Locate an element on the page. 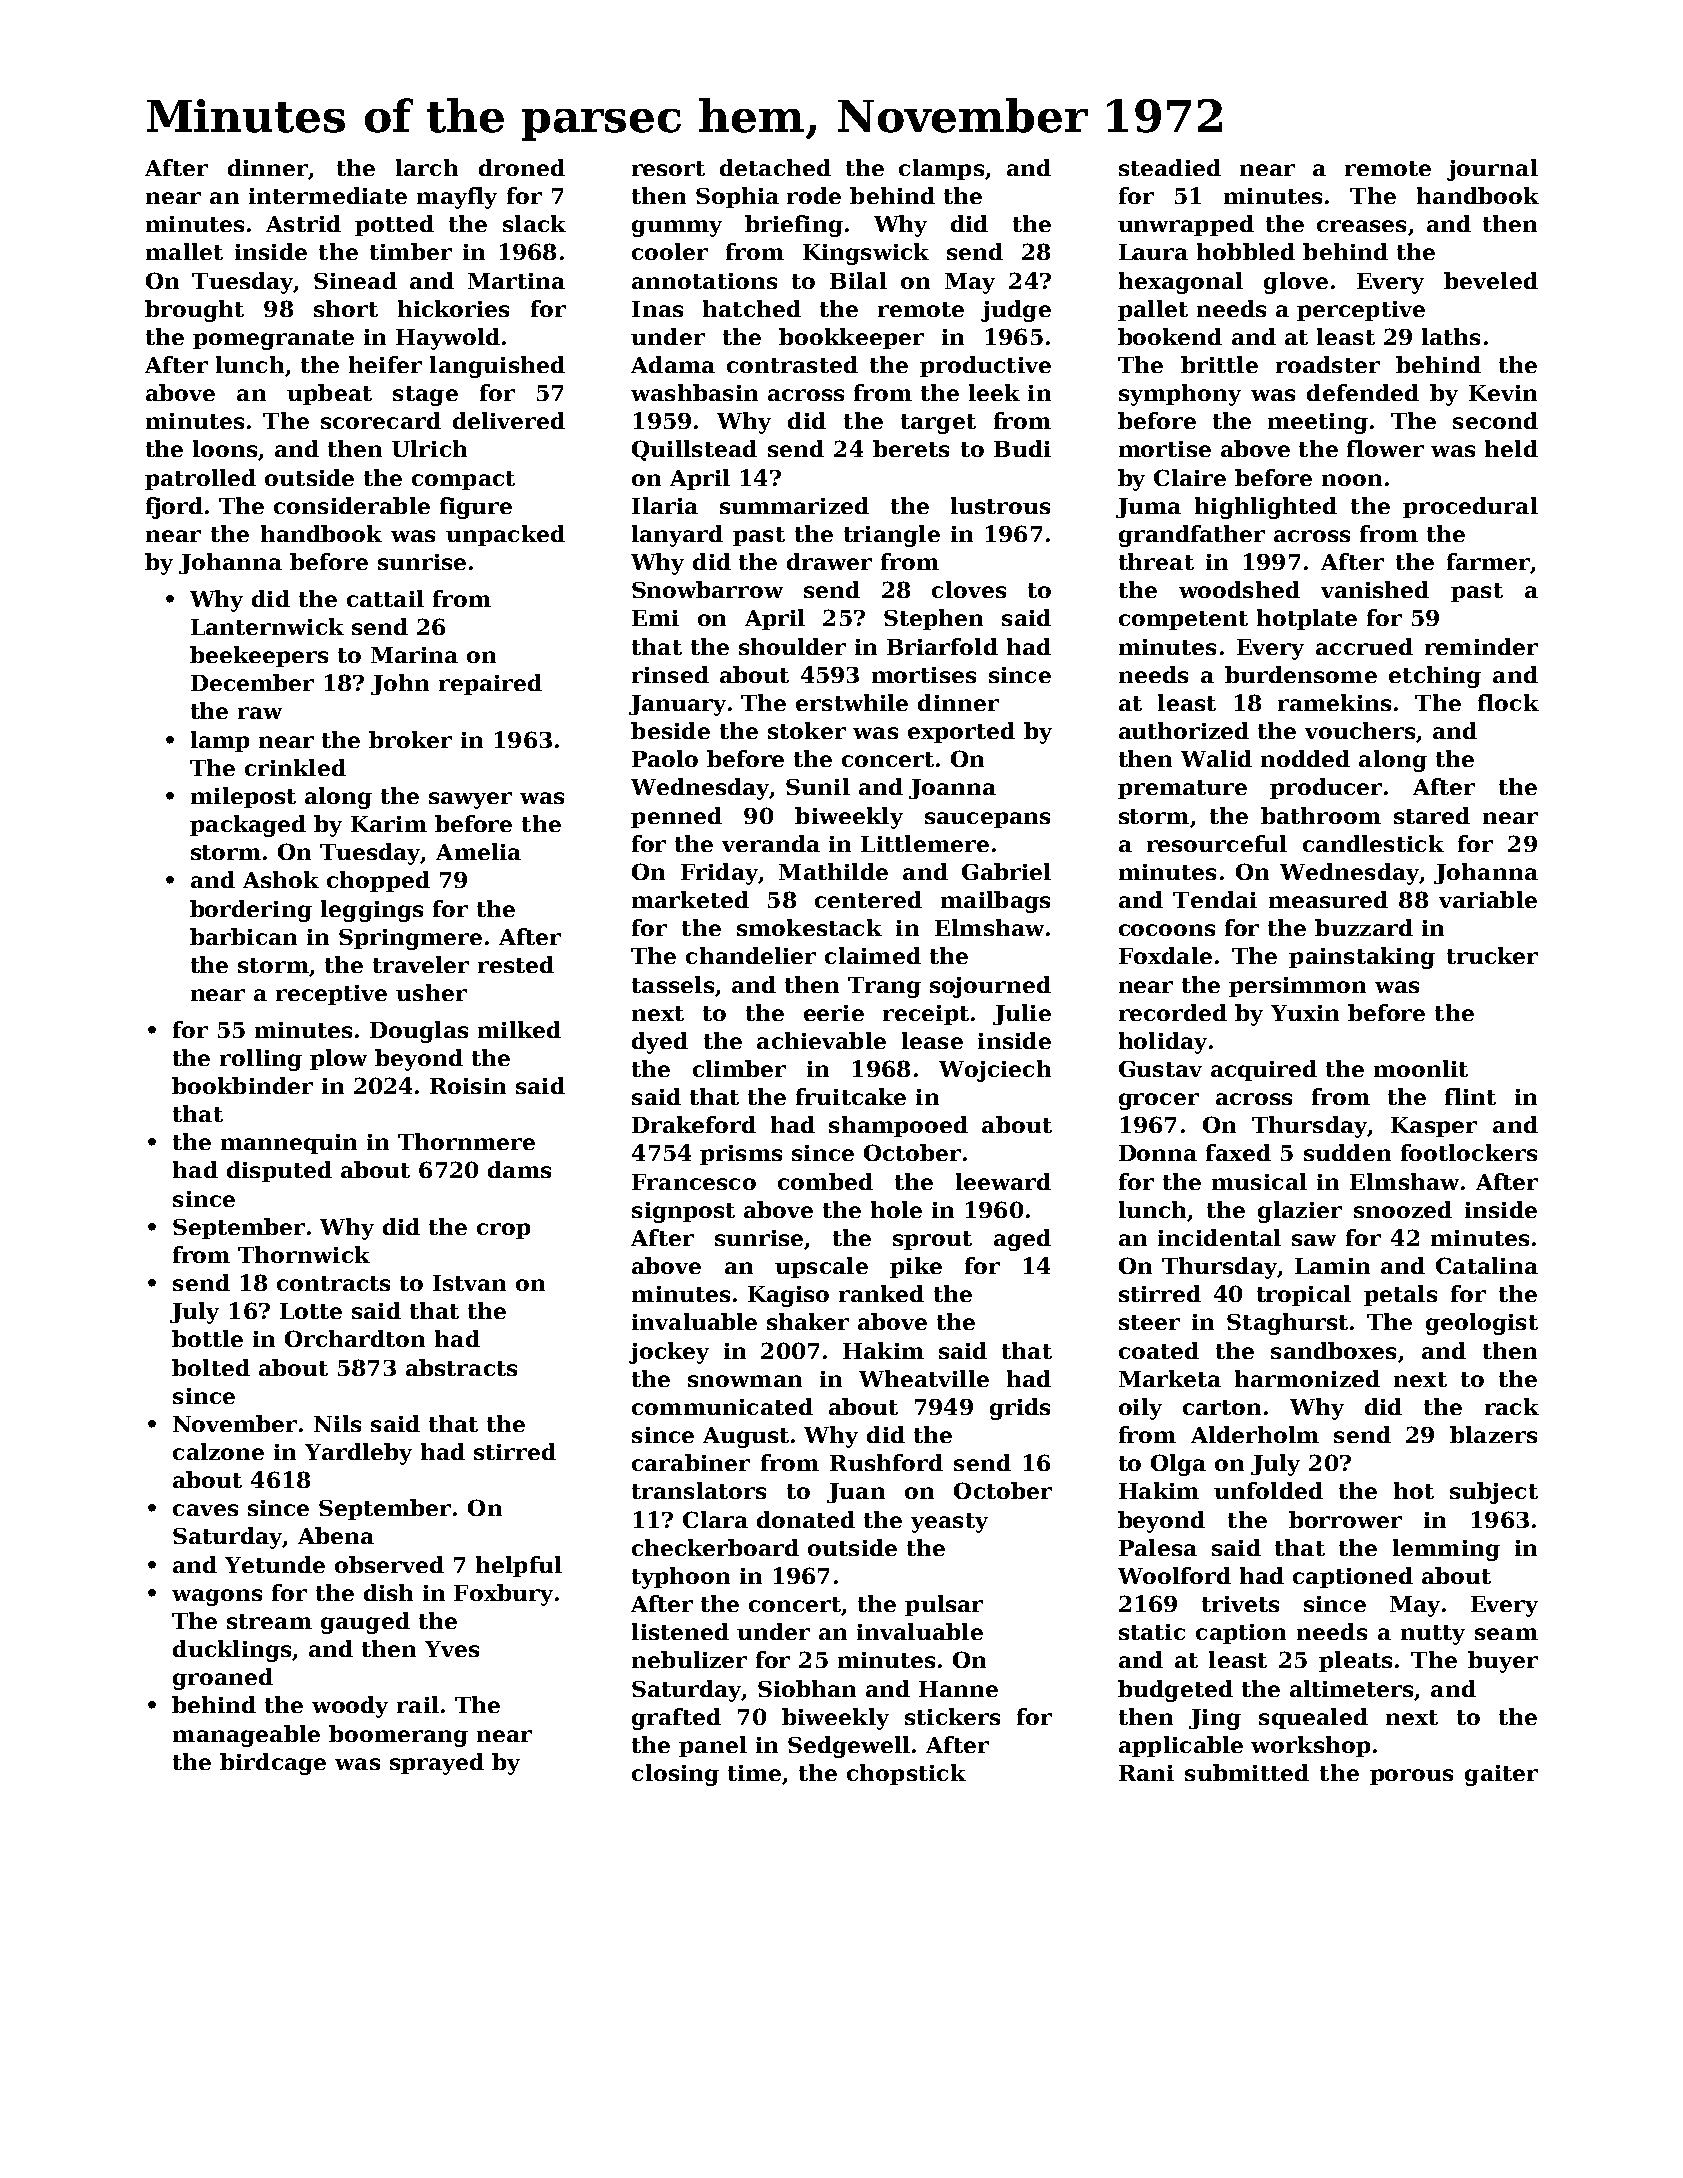 The width and height of the document is (1683, 2178). chopstick is located at coordinates (906, 1774).
